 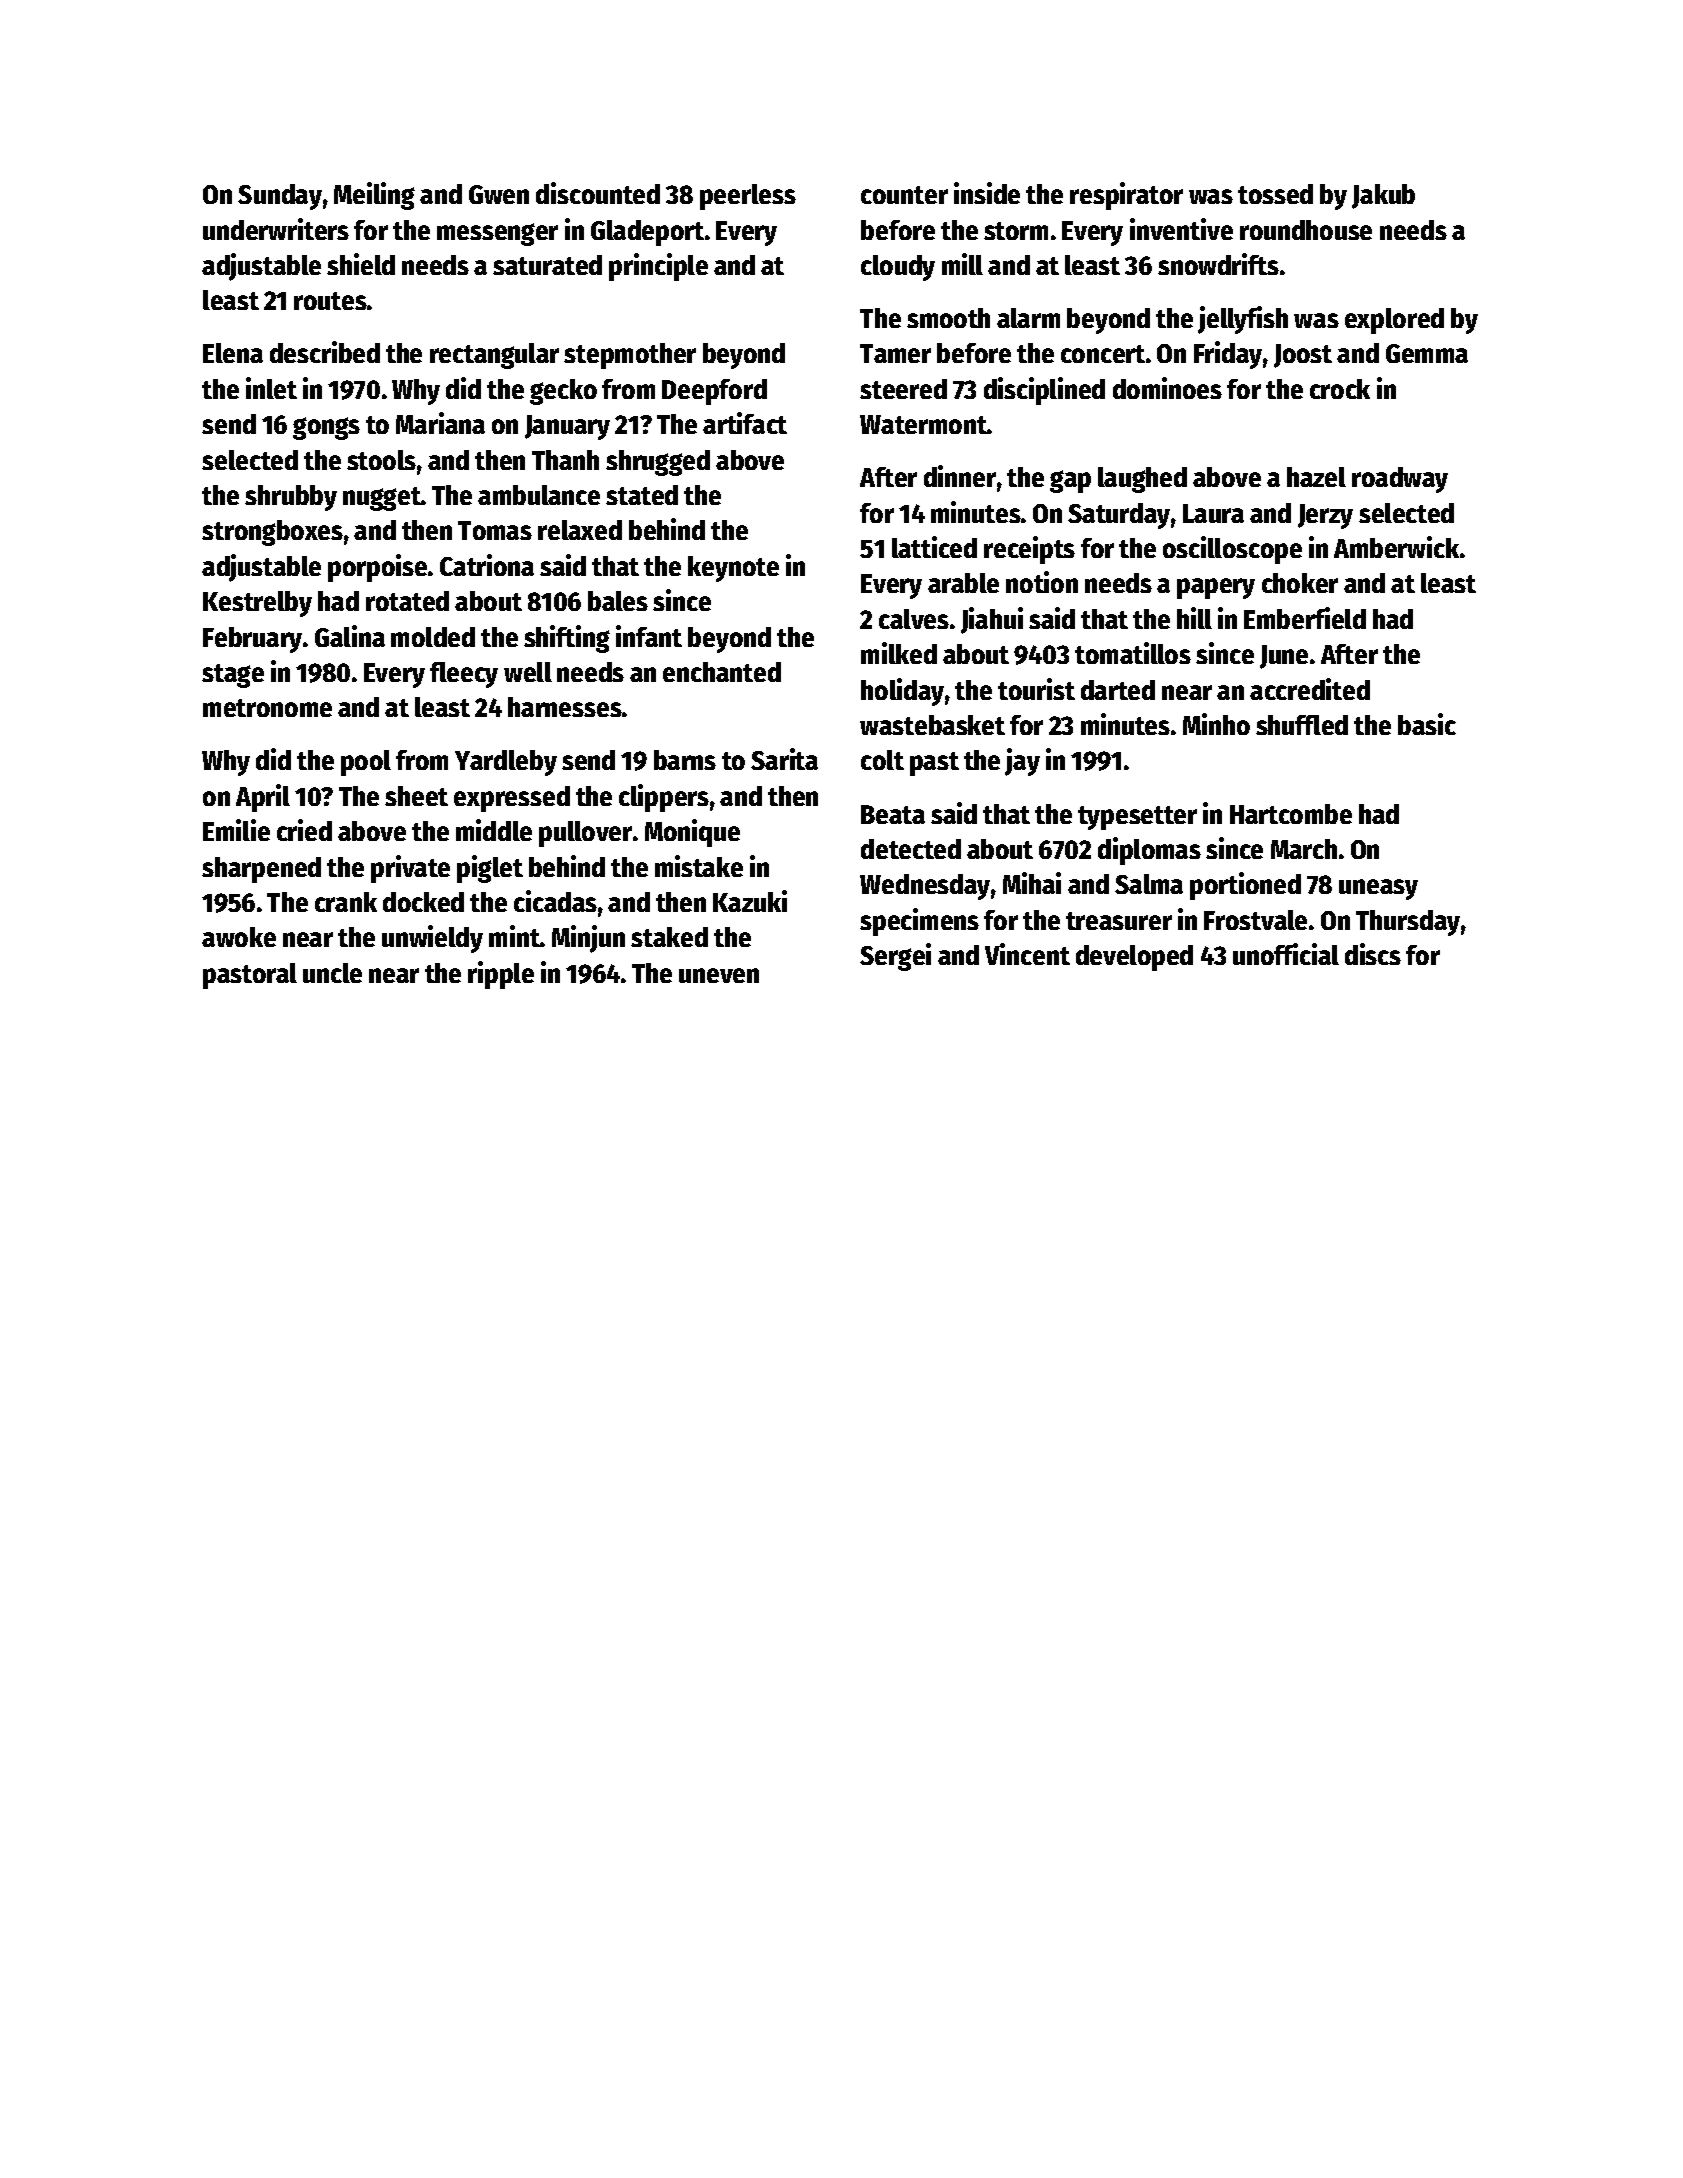 I want to click on shield, so click(x=361, y=264).
